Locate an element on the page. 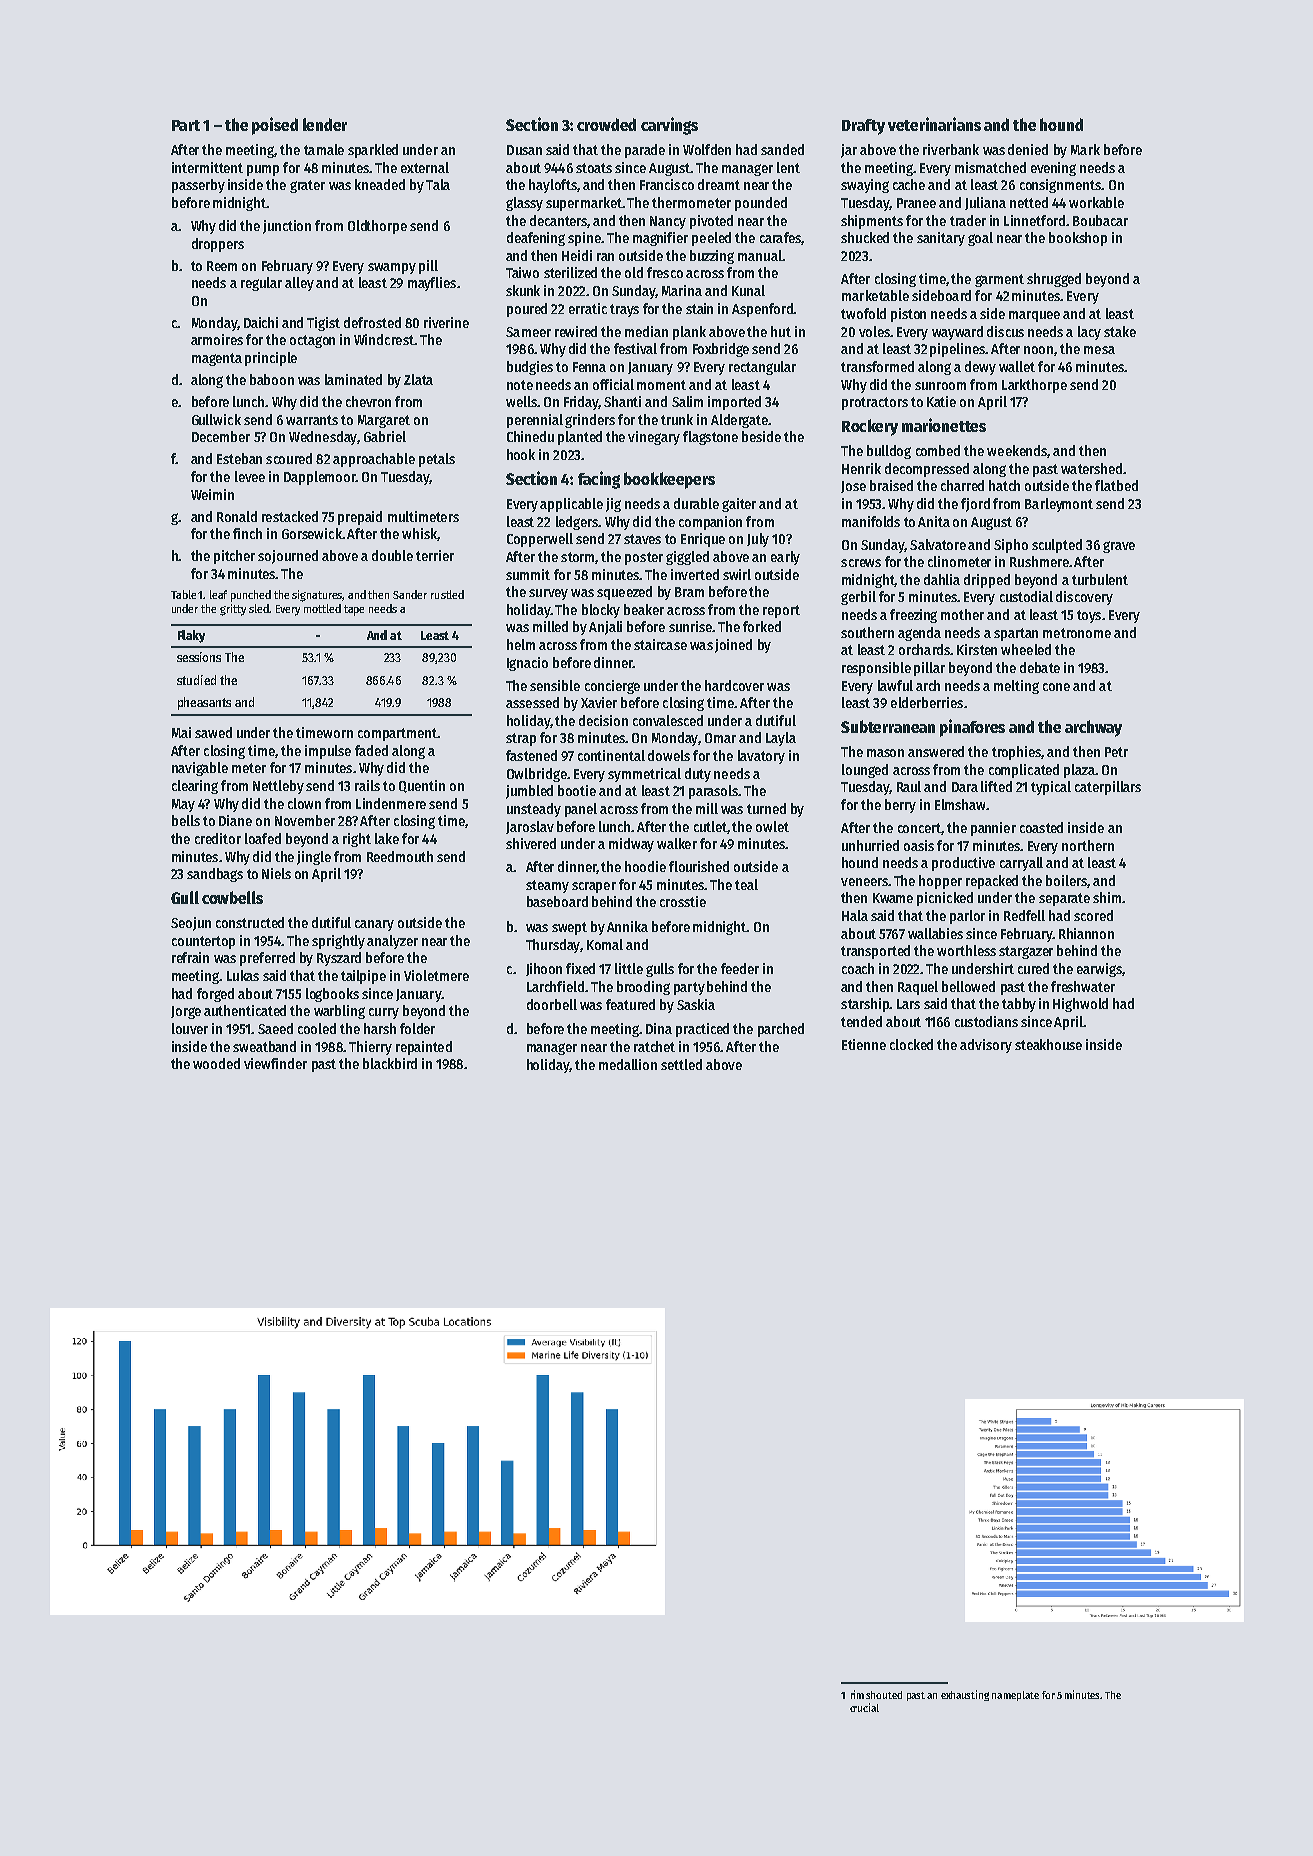 This document has height=1856, width=1313. Etienne is located at coordinates (864, 1044).
